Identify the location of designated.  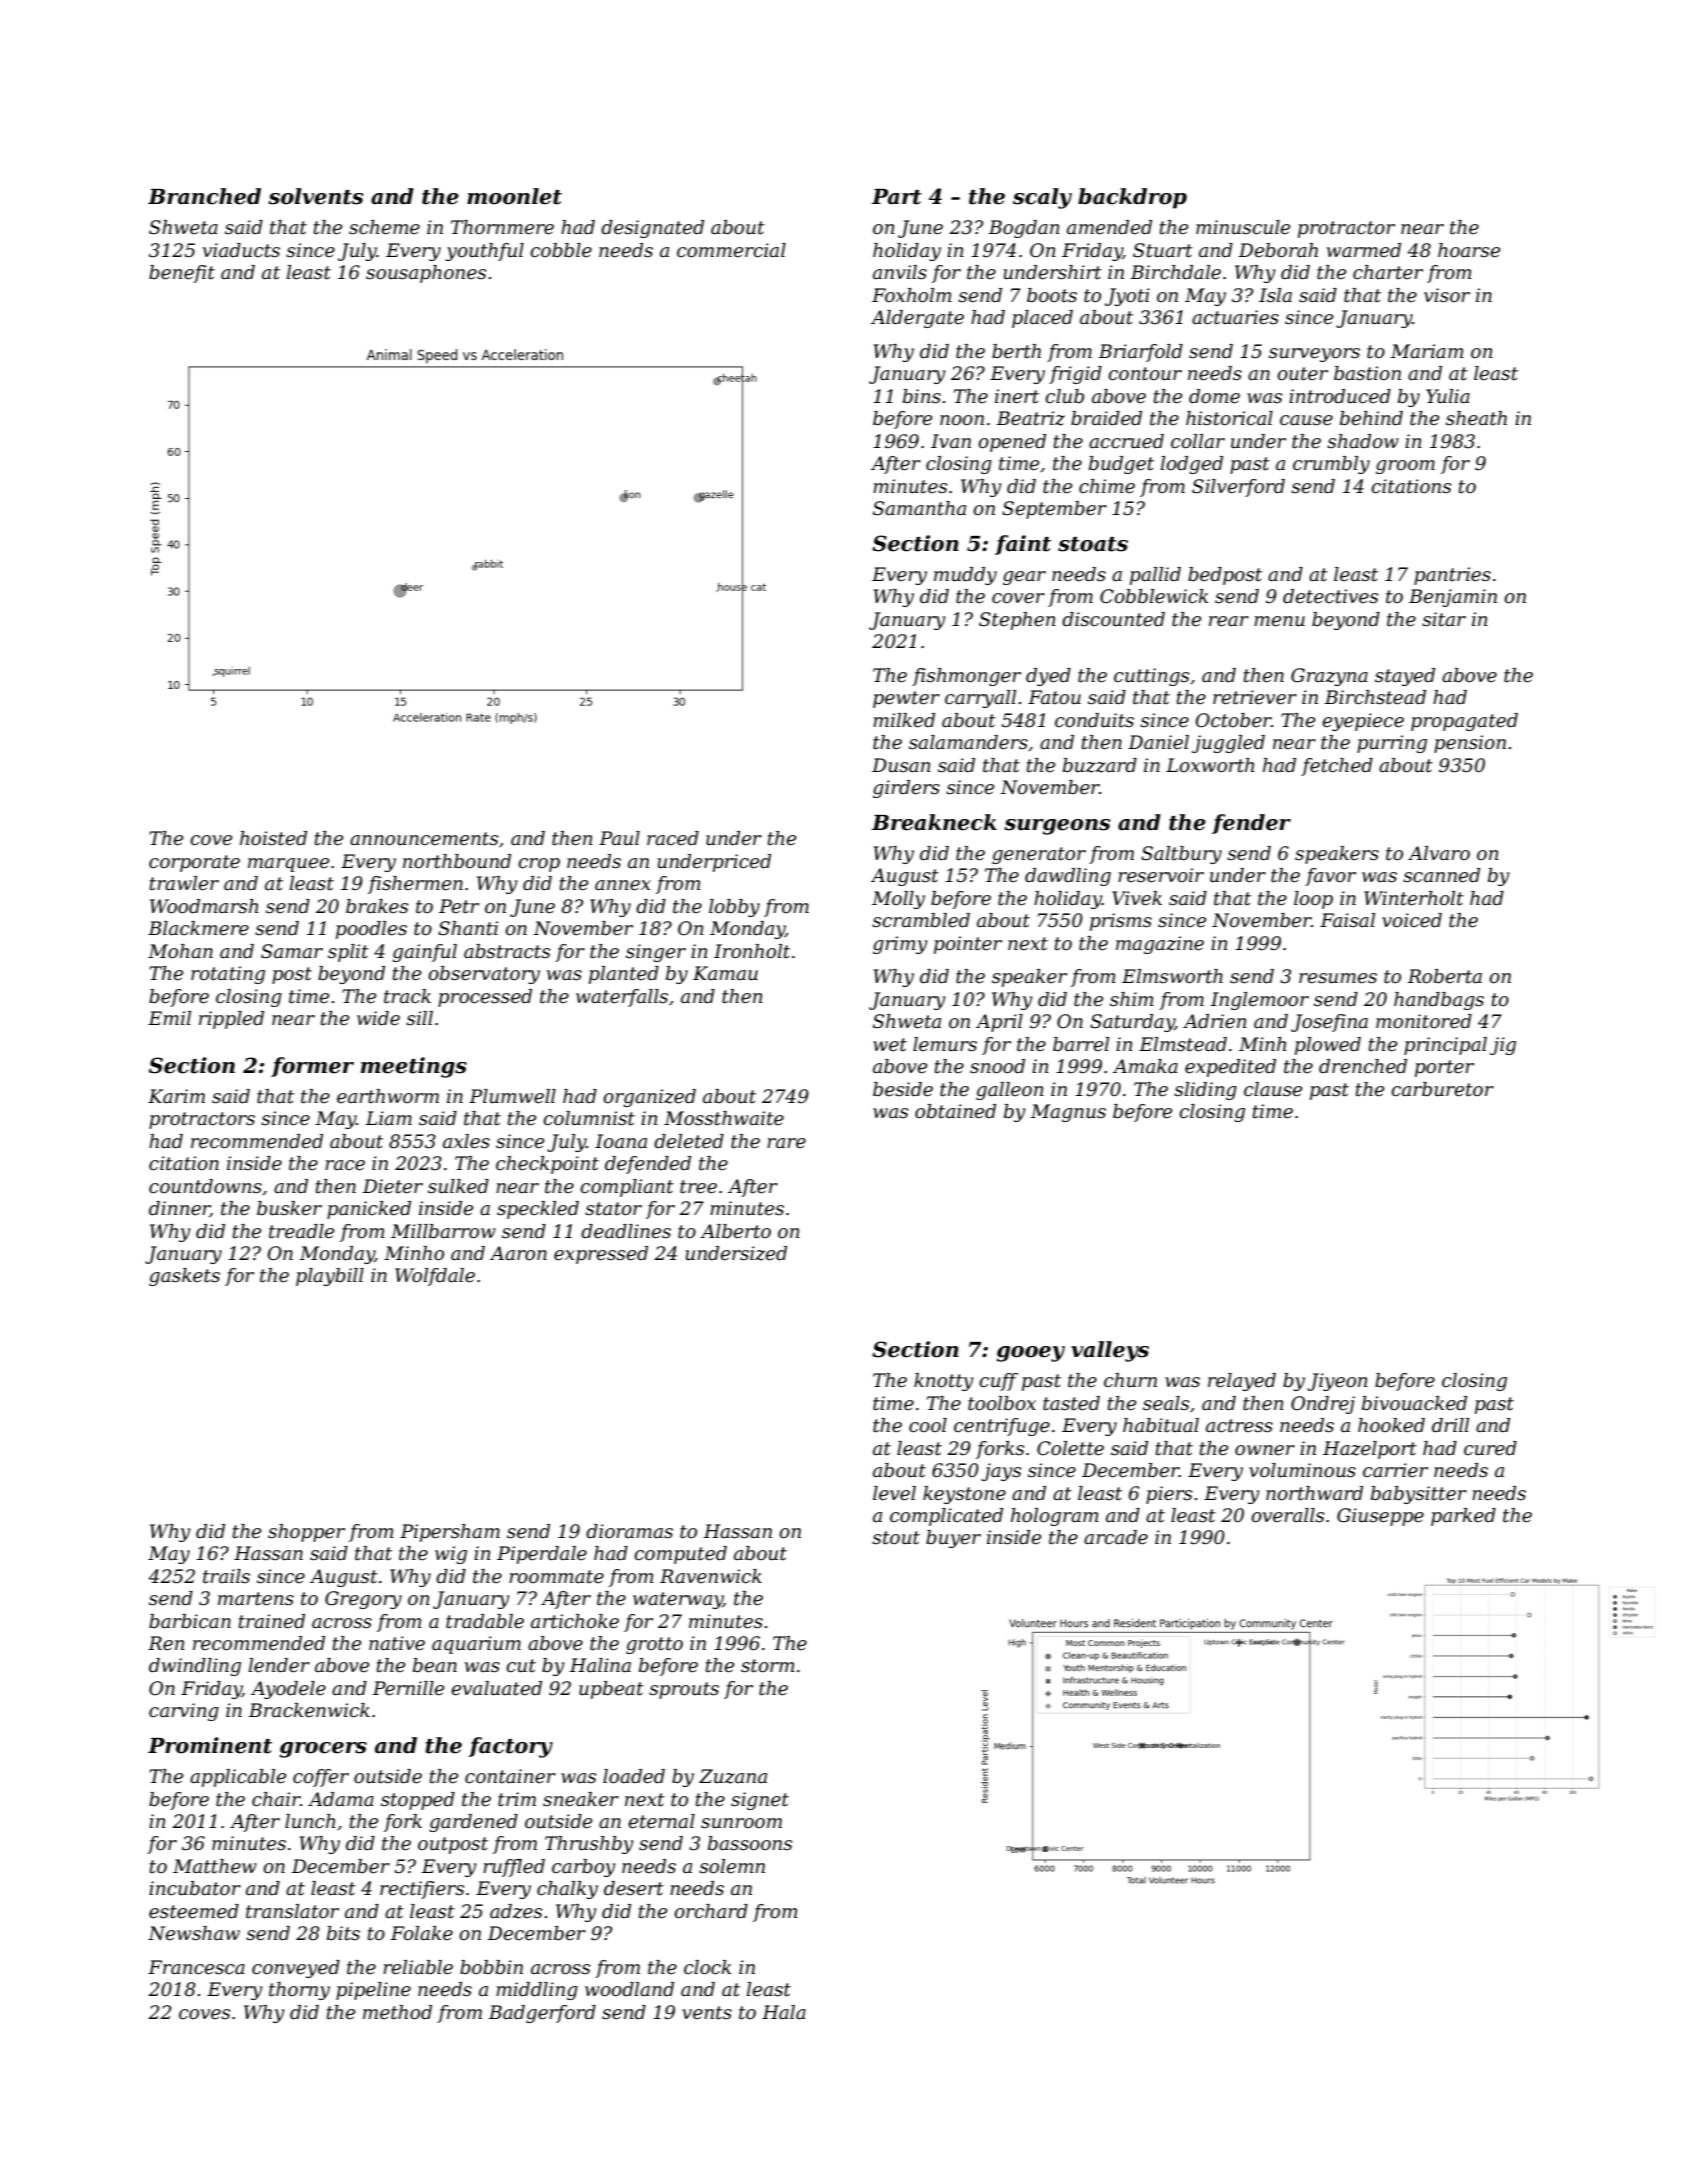
(652, 229).
